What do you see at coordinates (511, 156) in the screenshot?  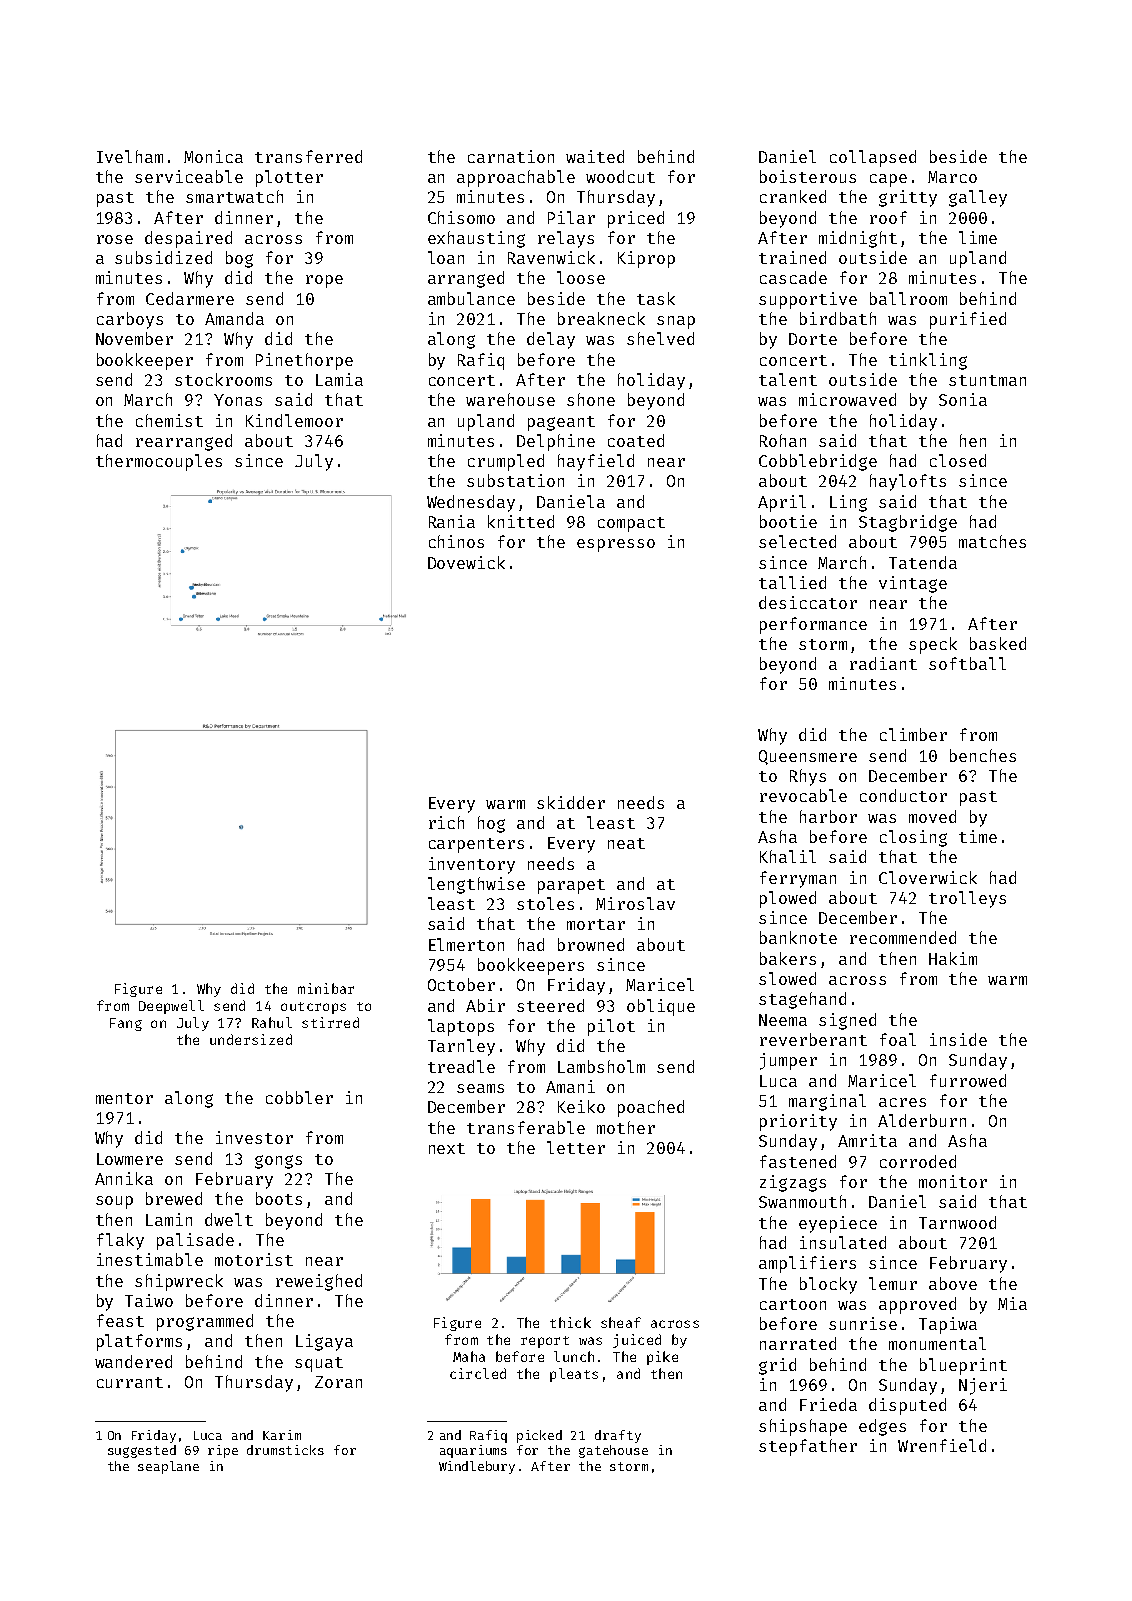 I see `carnation` at bounding box center [511, 156].
